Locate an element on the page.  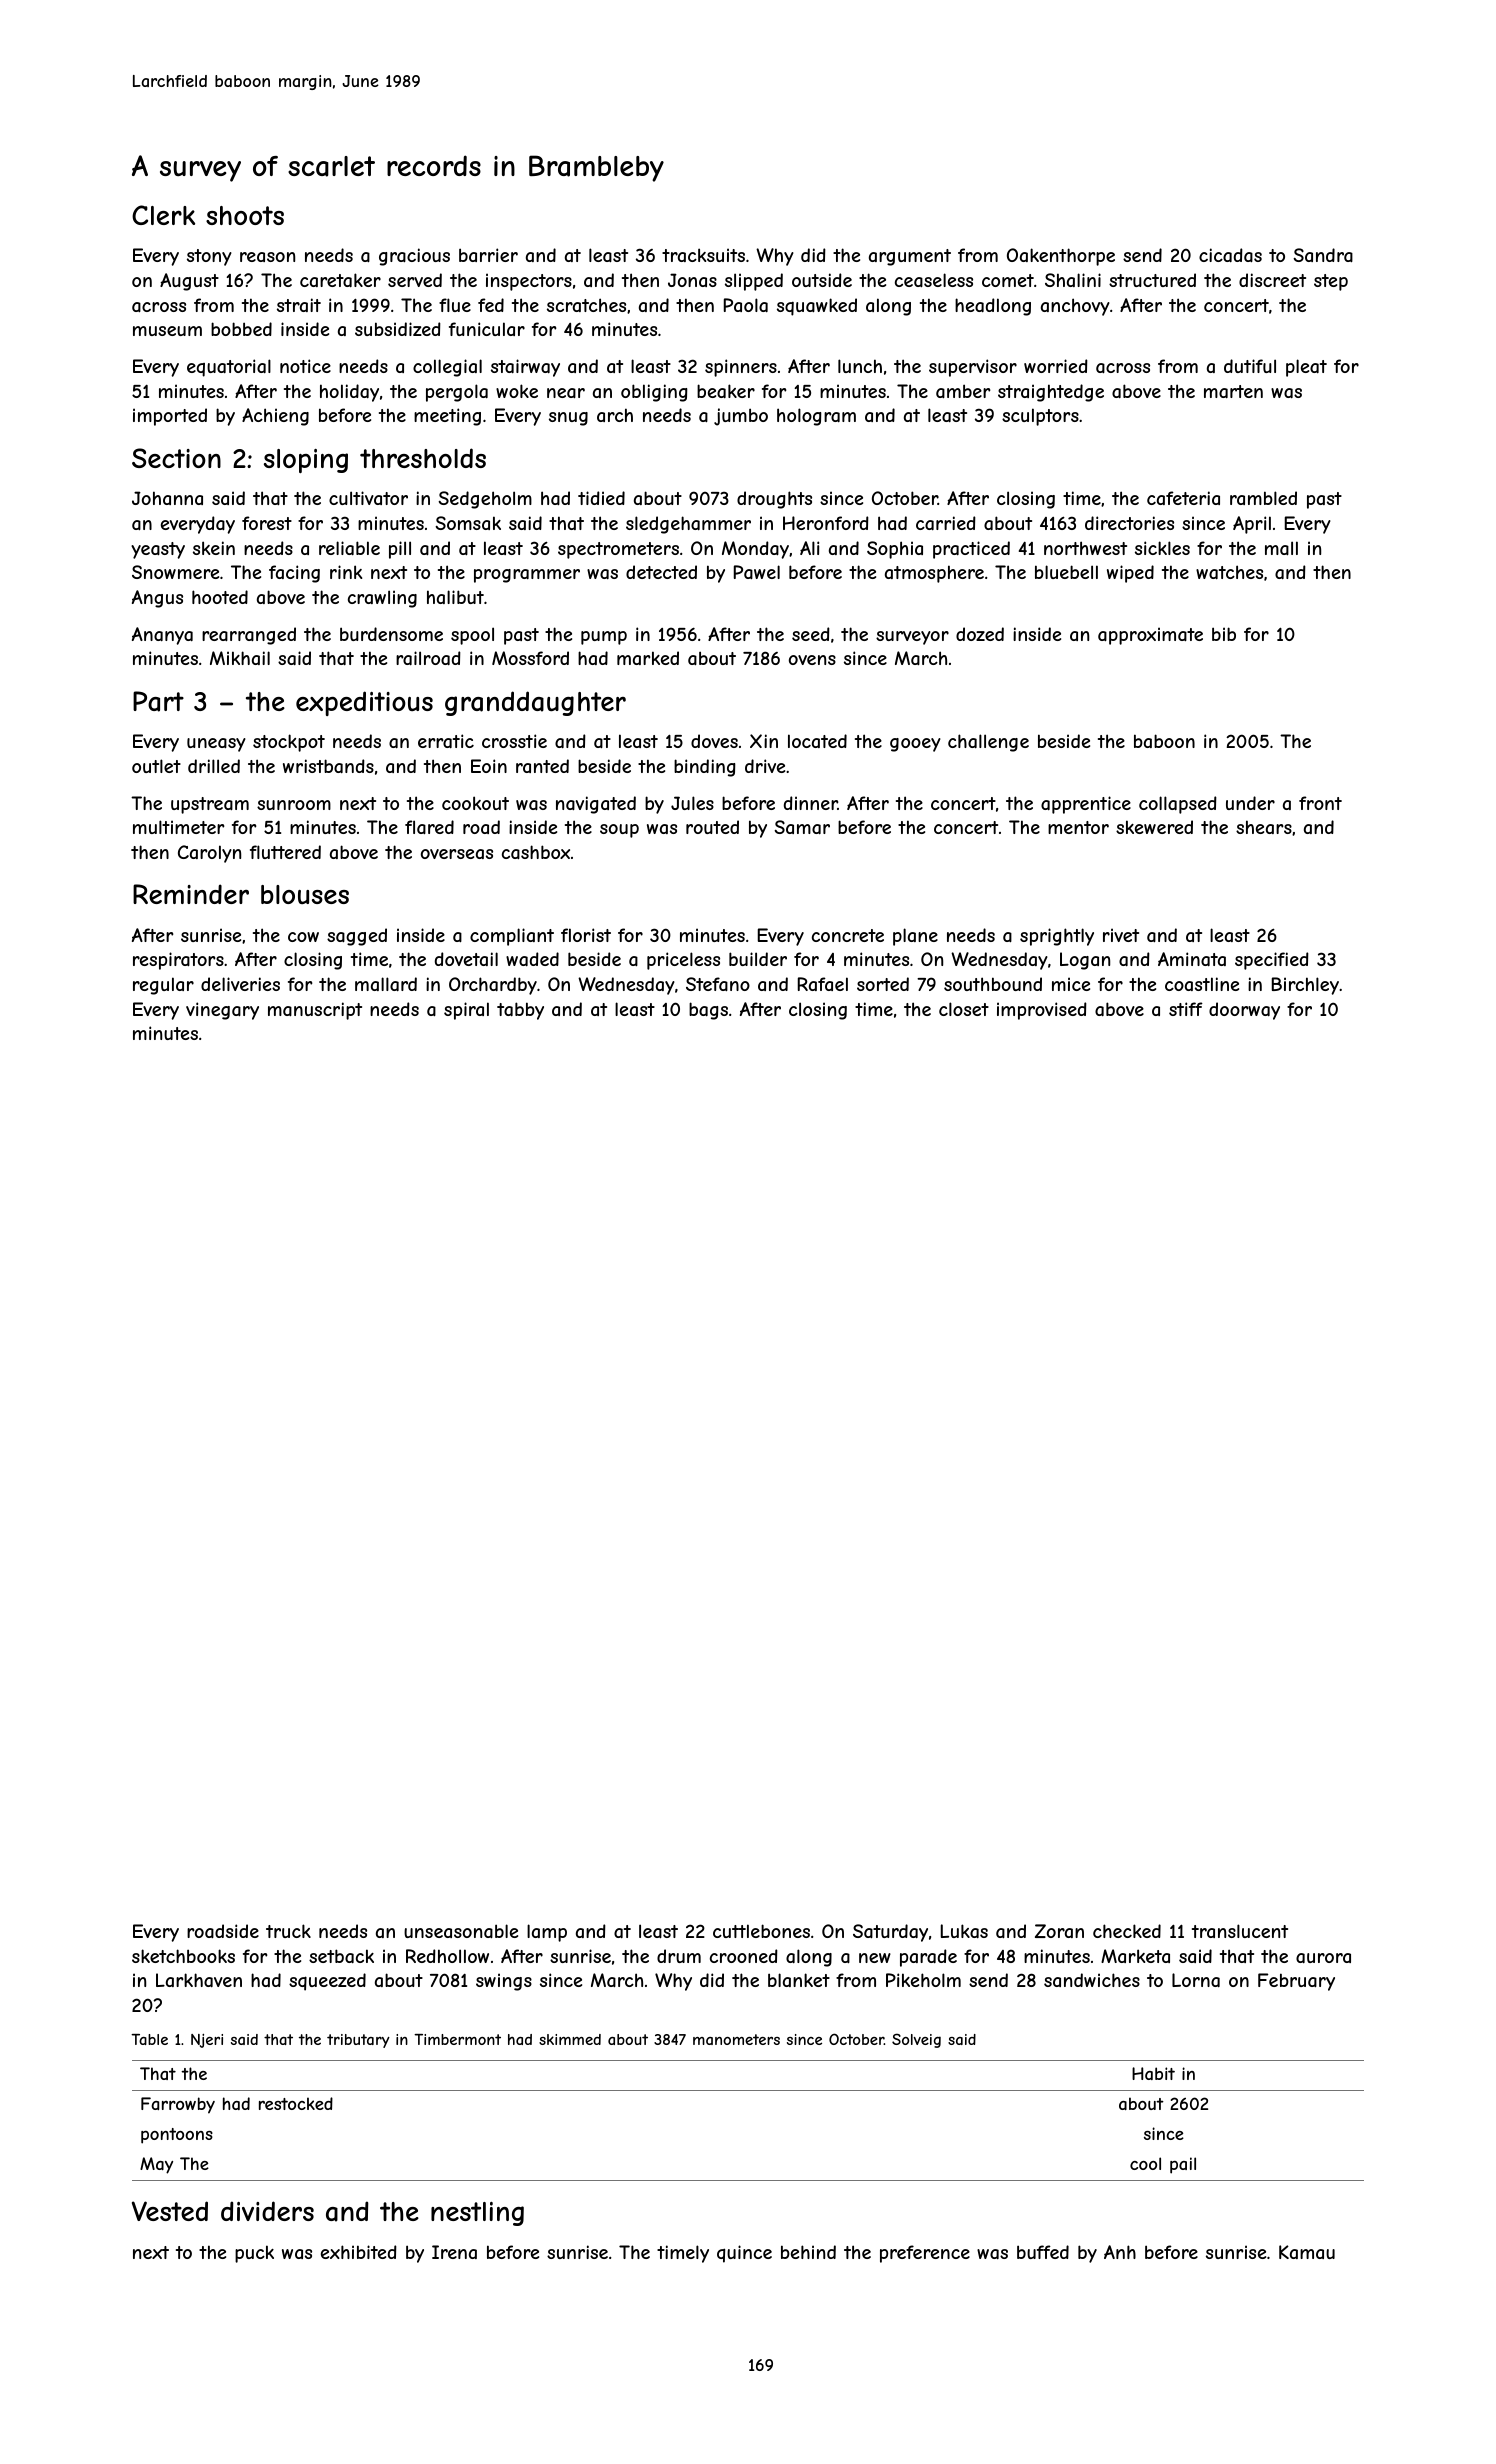
sorted is located at coordinates (883, 984).
